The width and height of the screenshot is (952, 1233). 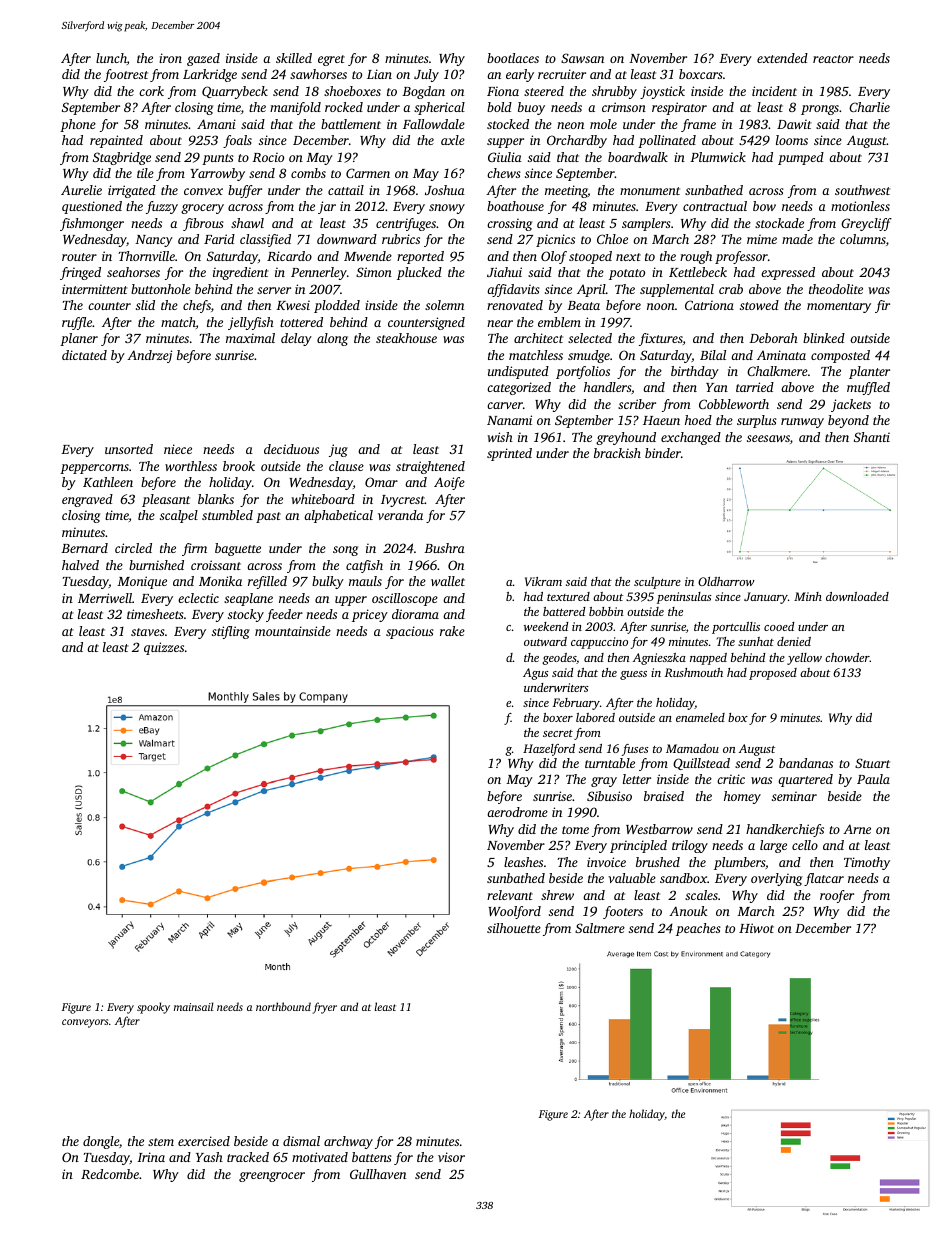 I want to click on skilled, so click(x=294, y=58).
